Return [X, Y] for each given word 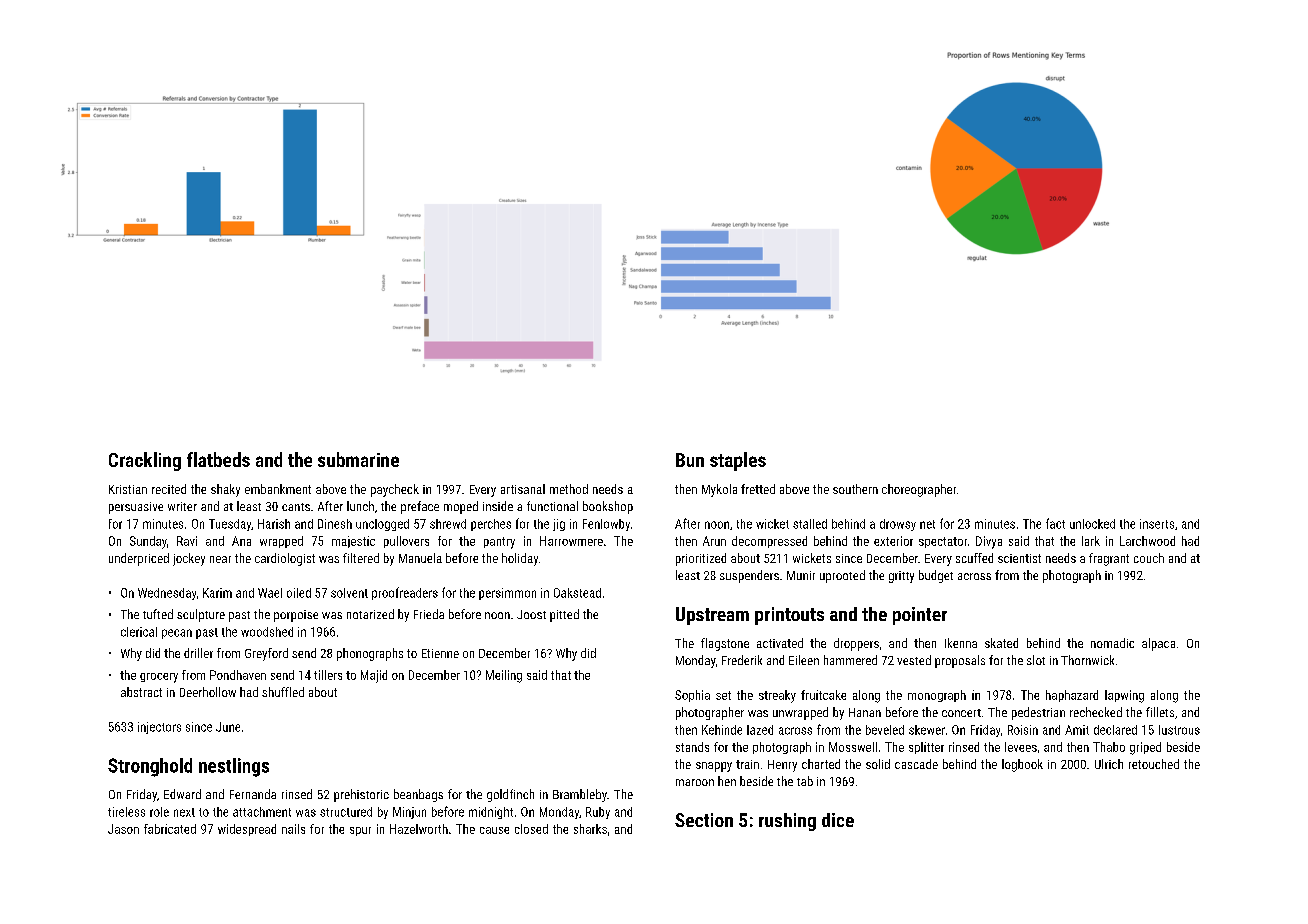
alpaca [1158, 644]
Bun [690, 460]
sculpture [201, 615]
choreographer [919, 490]
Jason [123, 829]
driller [198, 653]
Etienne [440, 653]
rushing [787, 822]
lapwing [1124, 696]
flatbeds [218, 459]
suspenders [749, 576]
